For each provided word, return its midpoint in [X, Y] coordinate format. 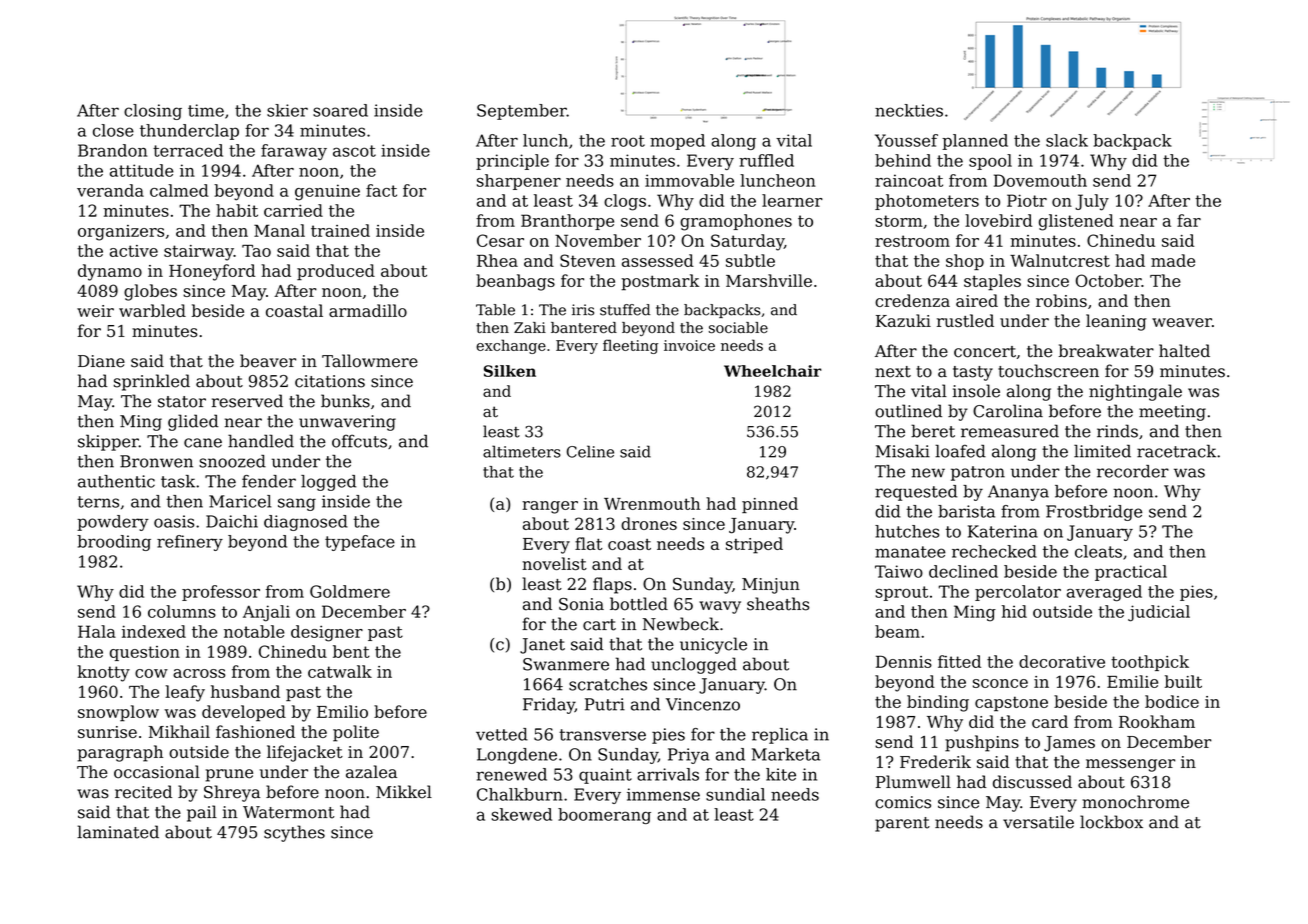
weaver [1182, 322]
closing [153, 112]
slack [1067, 140]
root [628, 141]
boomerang [604, 816]
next [893, 372]
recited [143, 792]
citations [330, 381]
